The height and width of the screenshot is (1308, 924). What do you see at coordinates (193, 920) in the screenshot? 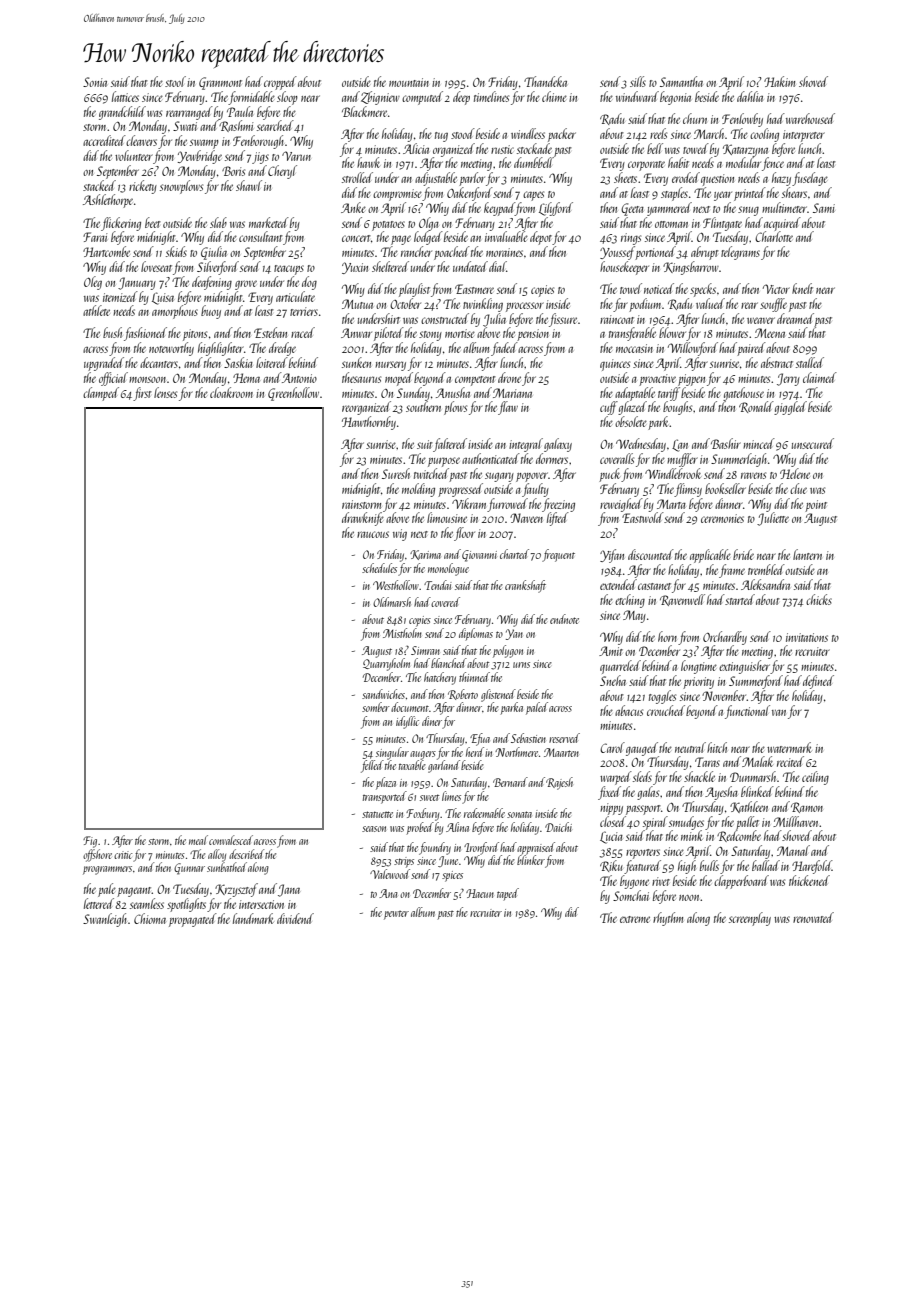
I see `propagated` at bounding box center [193, 920].
